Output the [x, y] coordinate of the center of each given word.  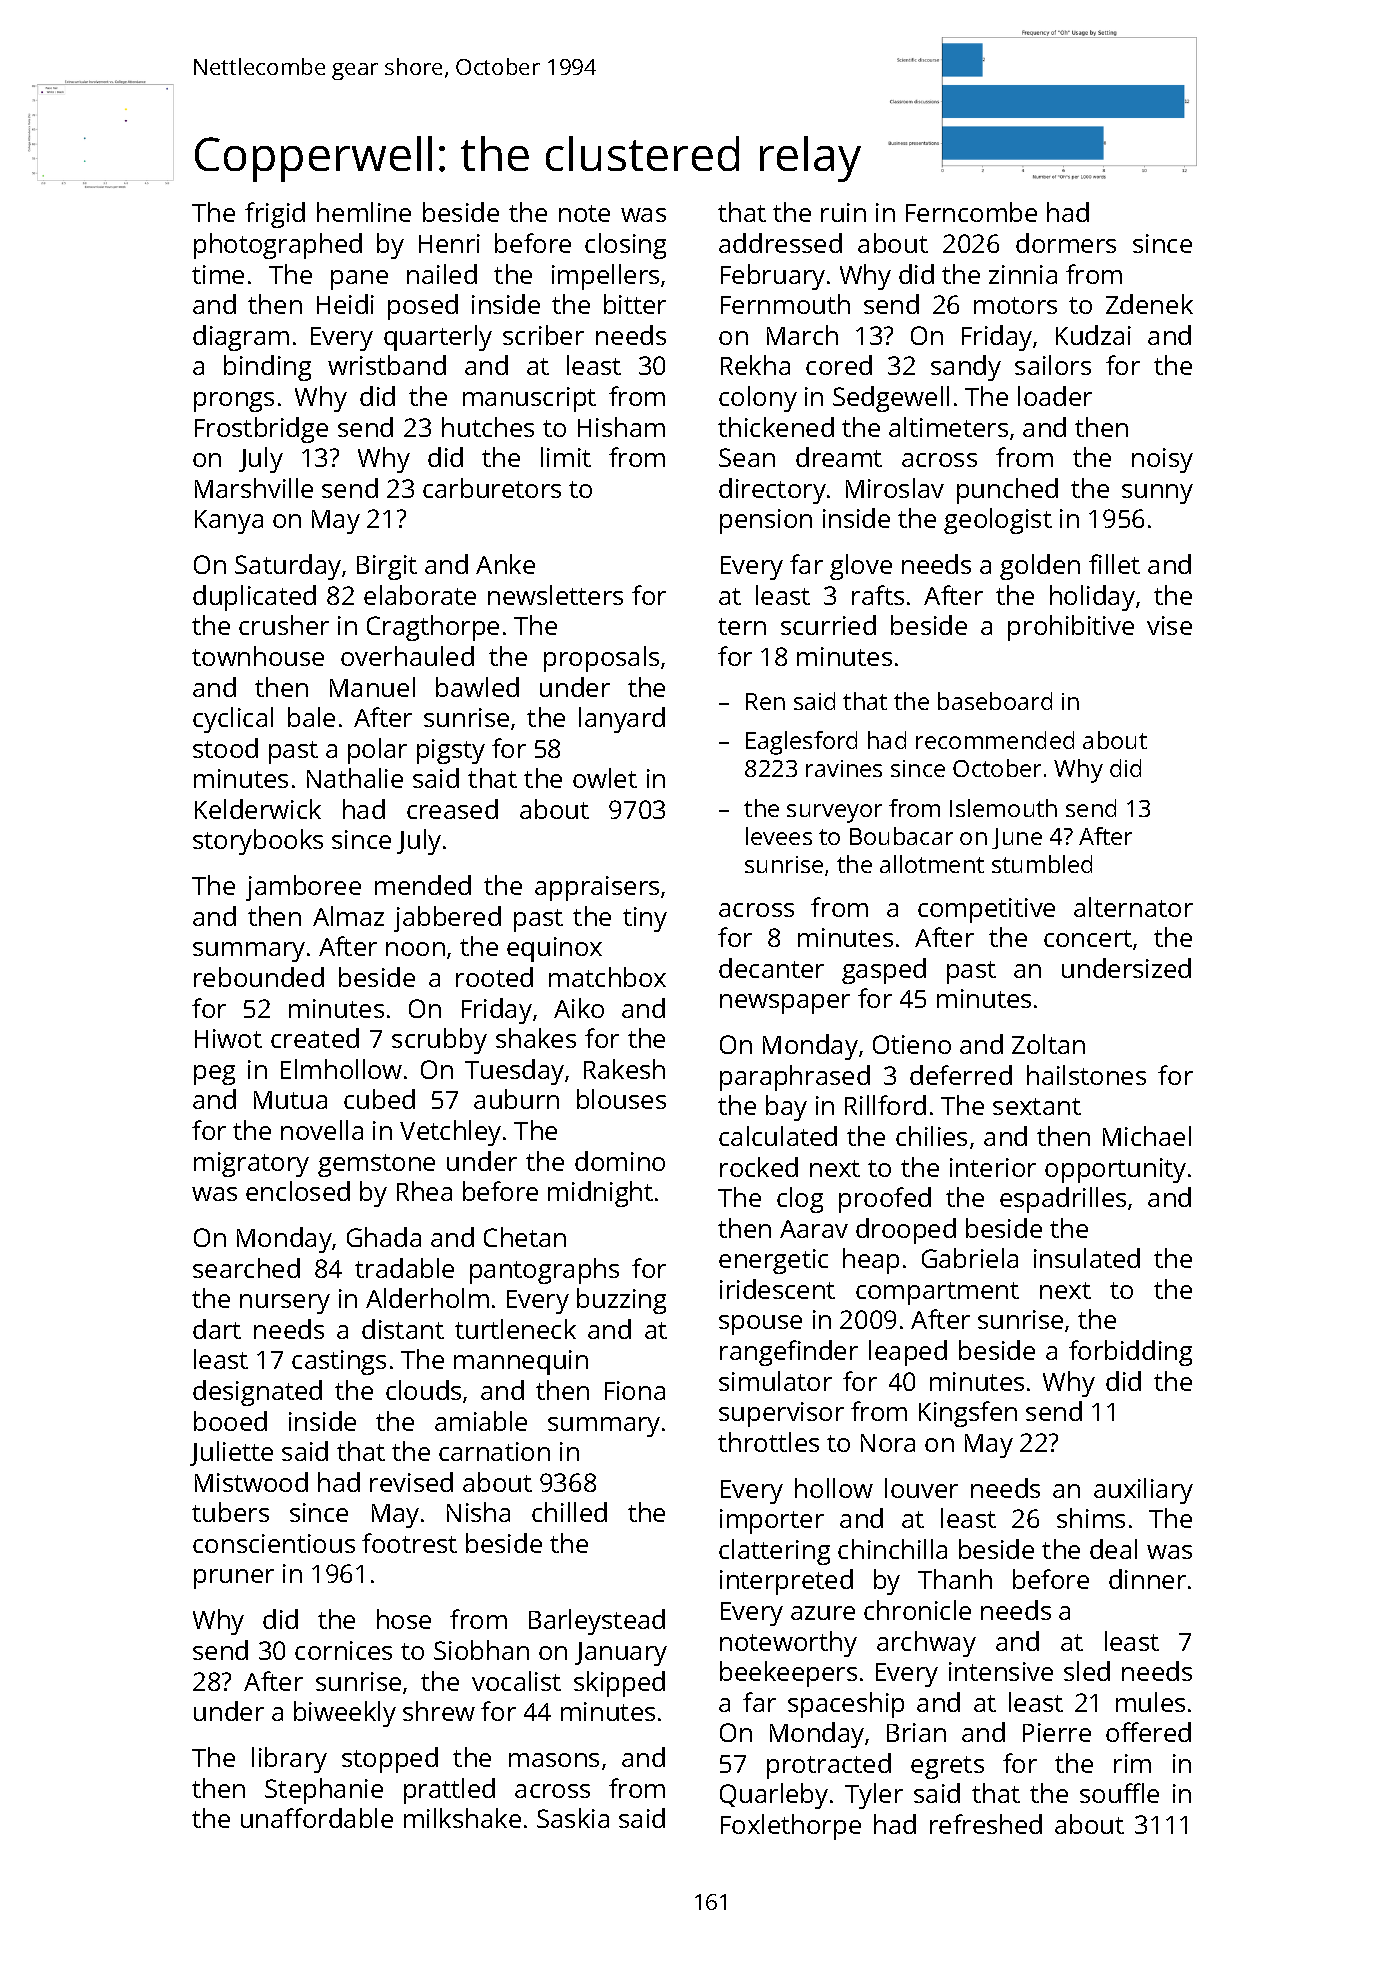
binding [267, 368]
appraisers [597, 888]
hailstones [1086, 1075]
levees [779, 836]
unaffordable [317, 1818]
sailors [1053, 365]
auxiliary [1143, 1491]
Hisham [621, 427]
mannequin [521, 1362]
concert [1088, 938]
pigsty [451, 751]
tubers [230, 1512]
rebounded [259, 977]
